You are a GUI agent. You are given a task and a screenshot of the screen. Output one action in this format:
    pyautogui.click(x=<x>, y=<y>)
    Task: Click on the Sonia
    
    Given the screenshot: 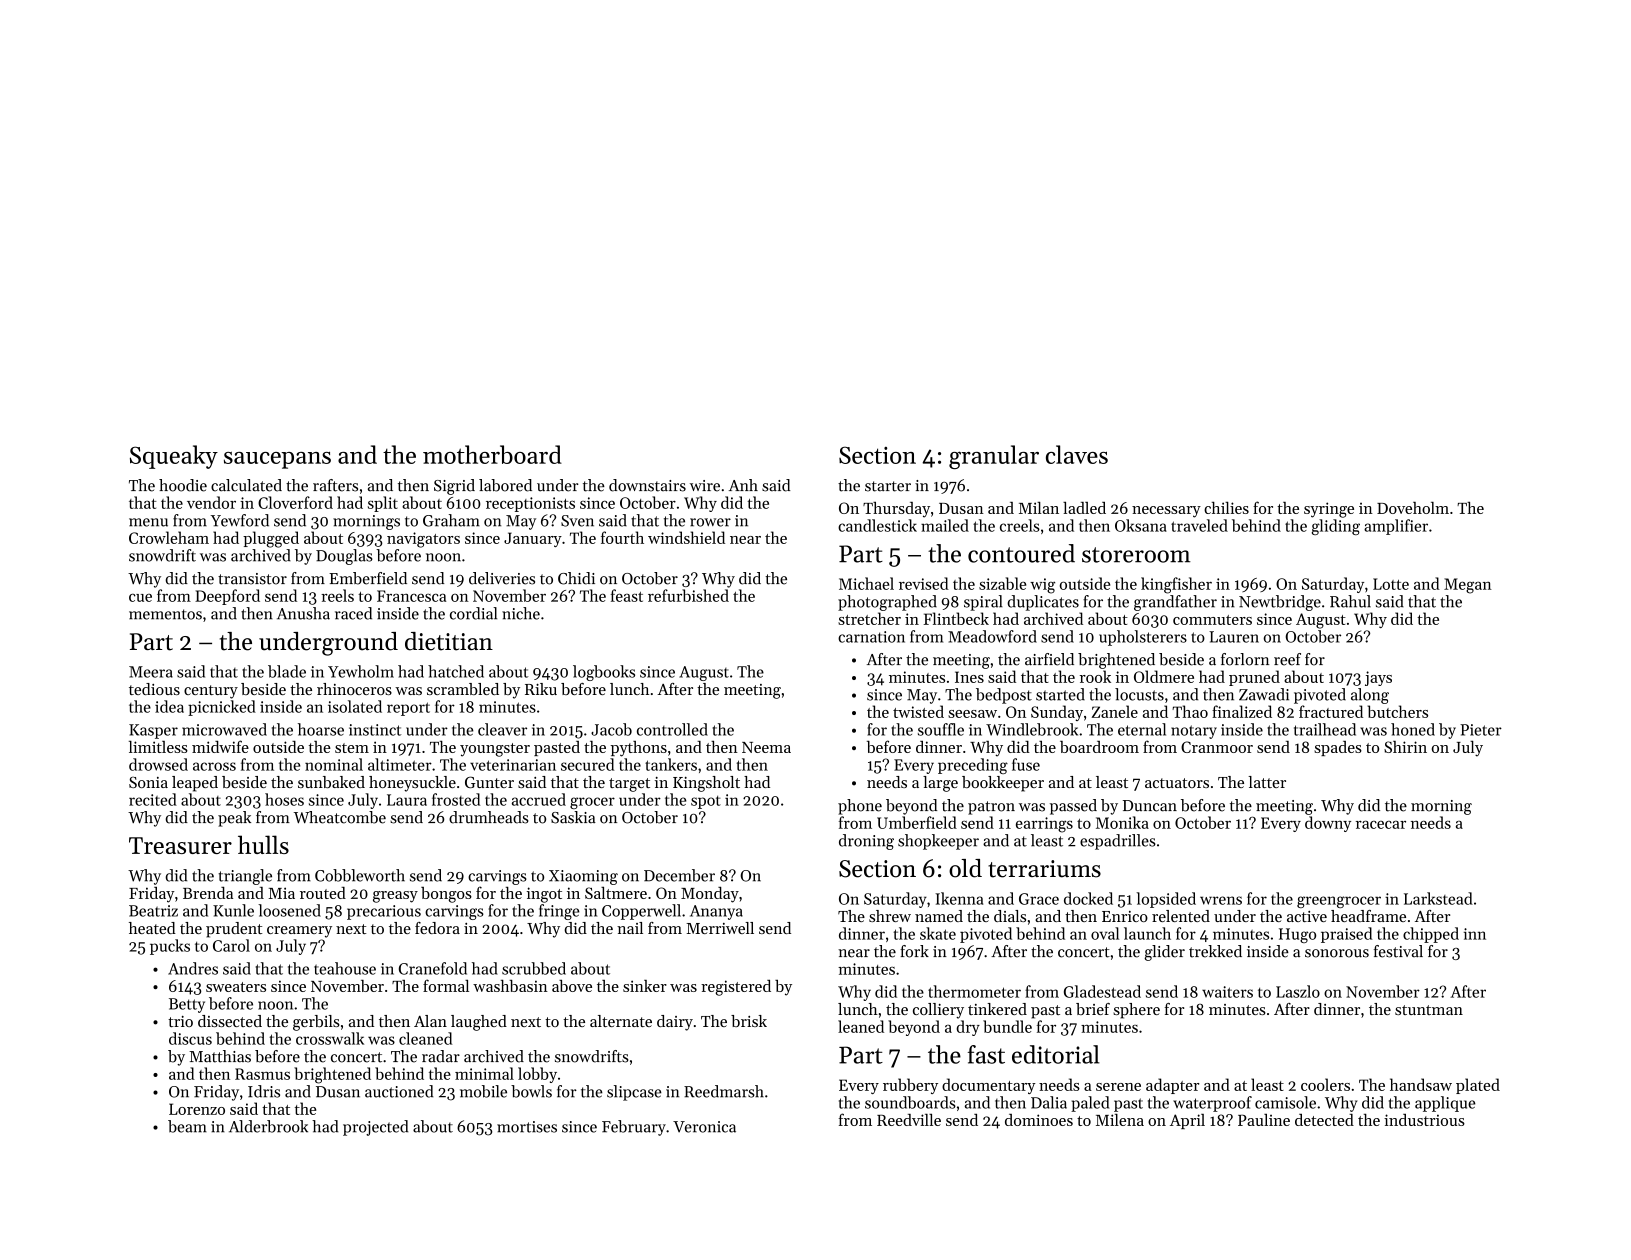 What is the action you would take?
    pyautogui.click(x=148, y=782)
